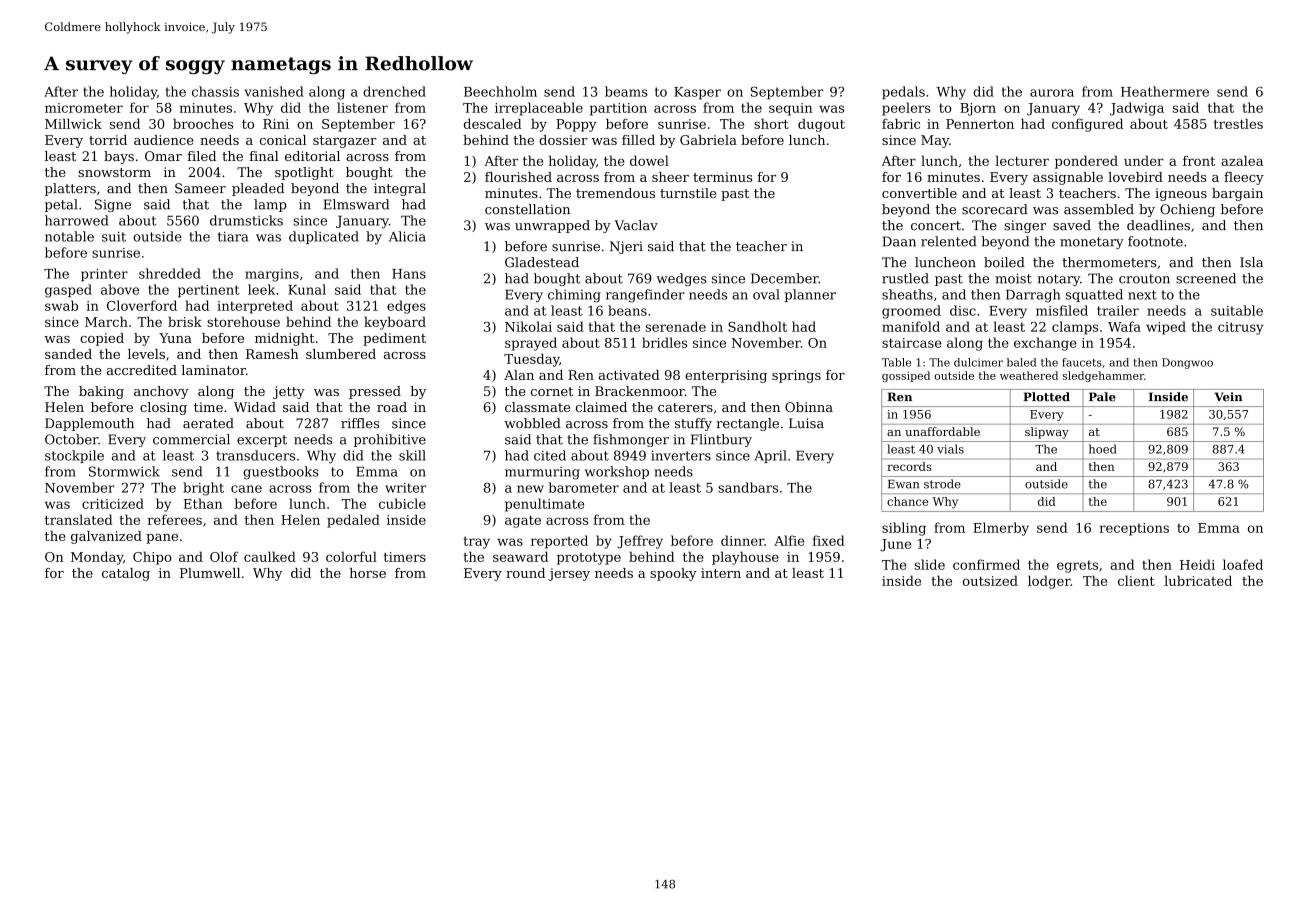  I want to click on relented, so click(948, 241).
